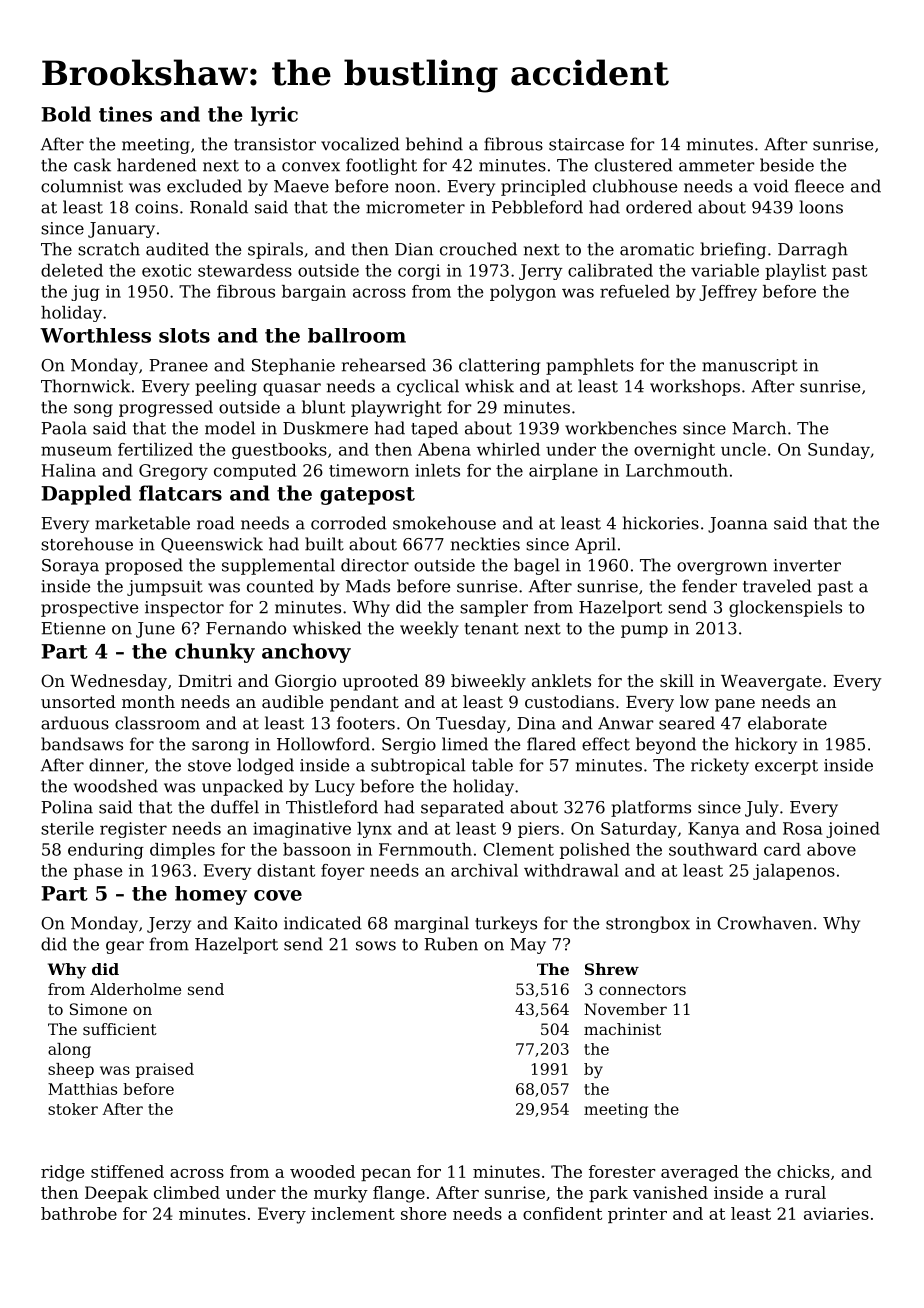 The width and height of the document is (924, 1308). Describe the element at coordinates (357, 335) in the document. I see `ballroom` at that location.
